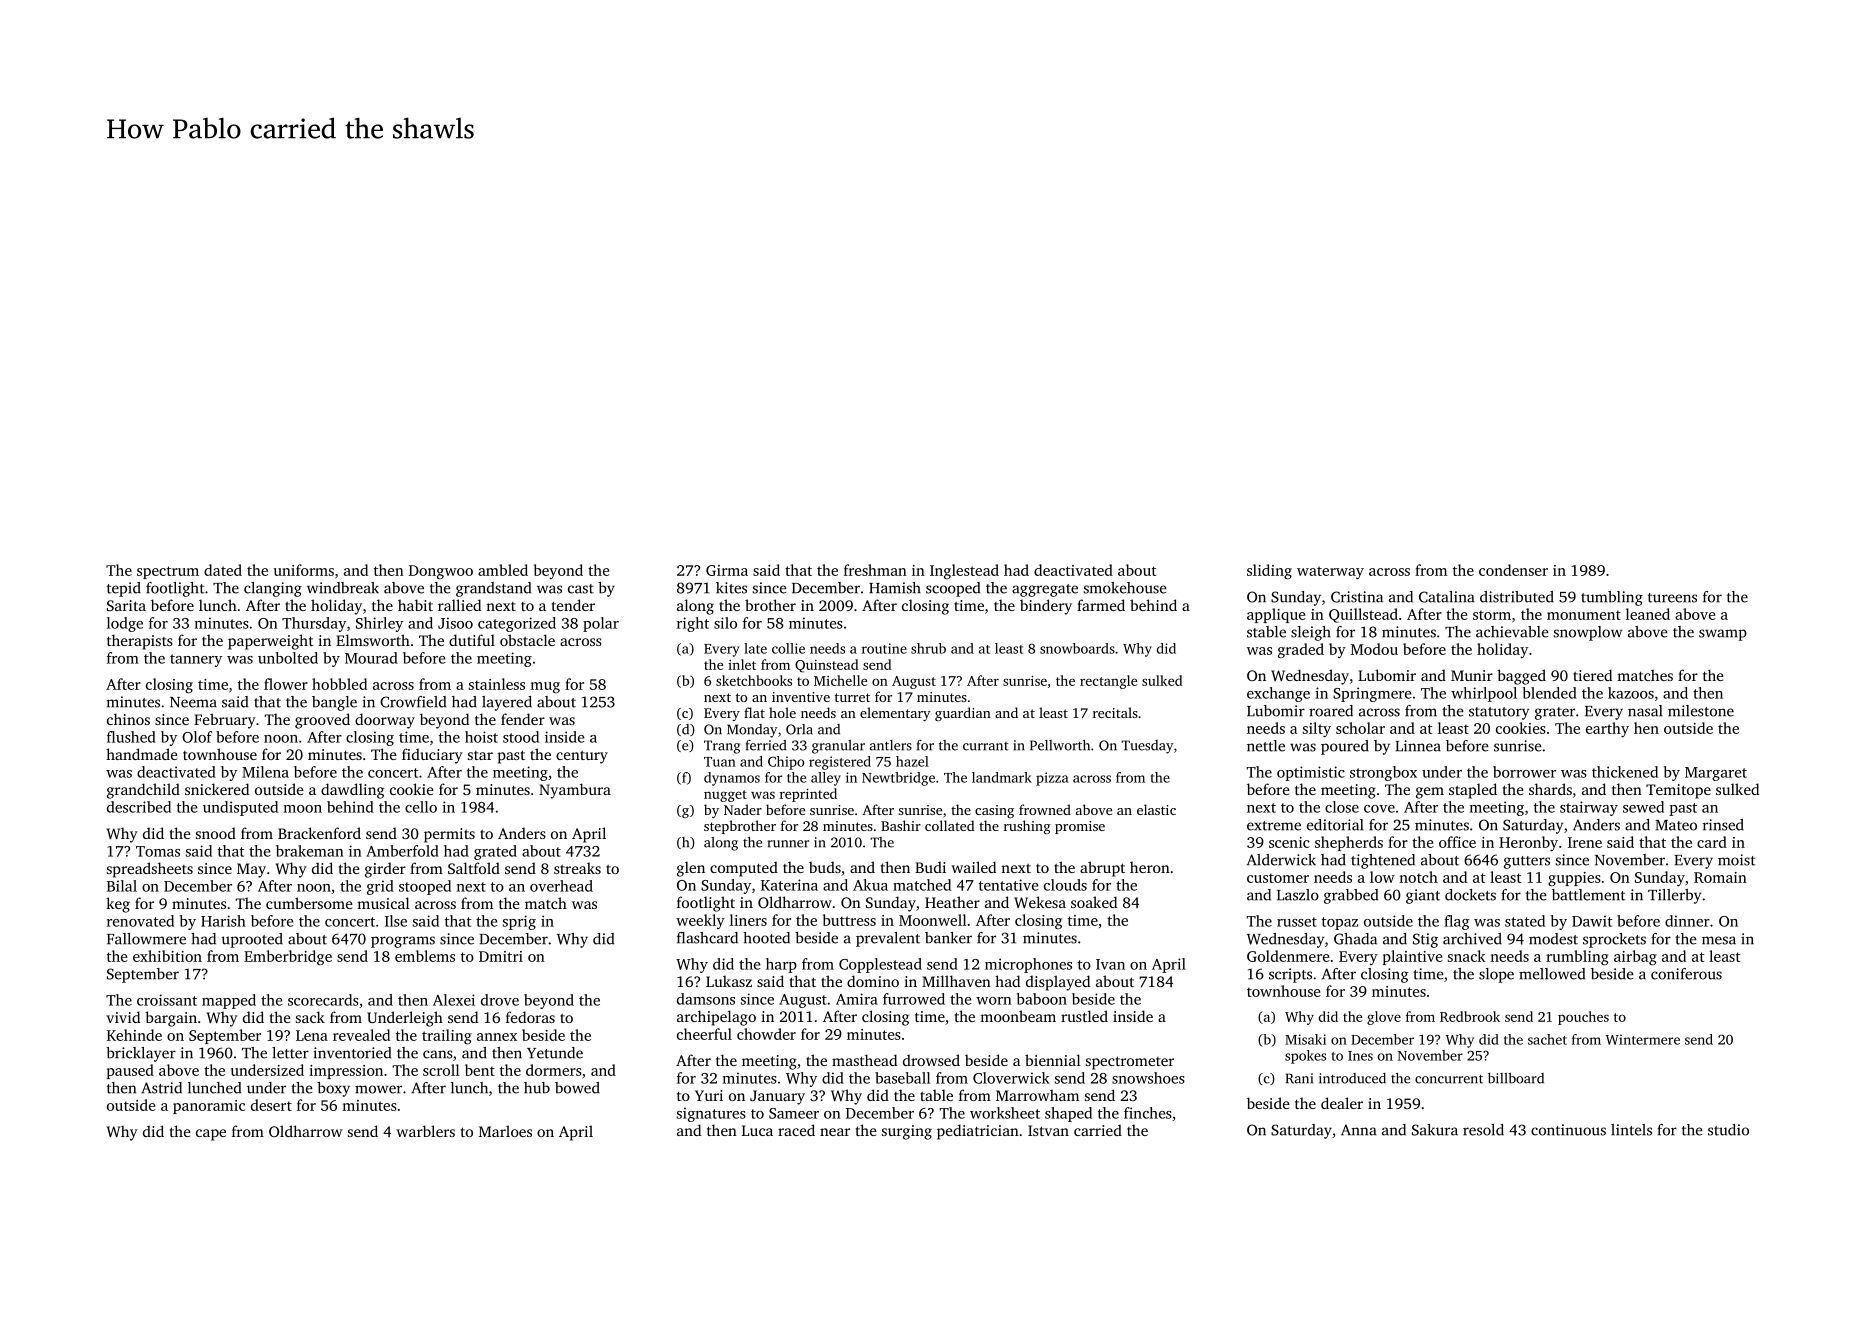 The width and height of the screenshot is (1867, 1320). I want to click on condenser, so click(1513, 570).
